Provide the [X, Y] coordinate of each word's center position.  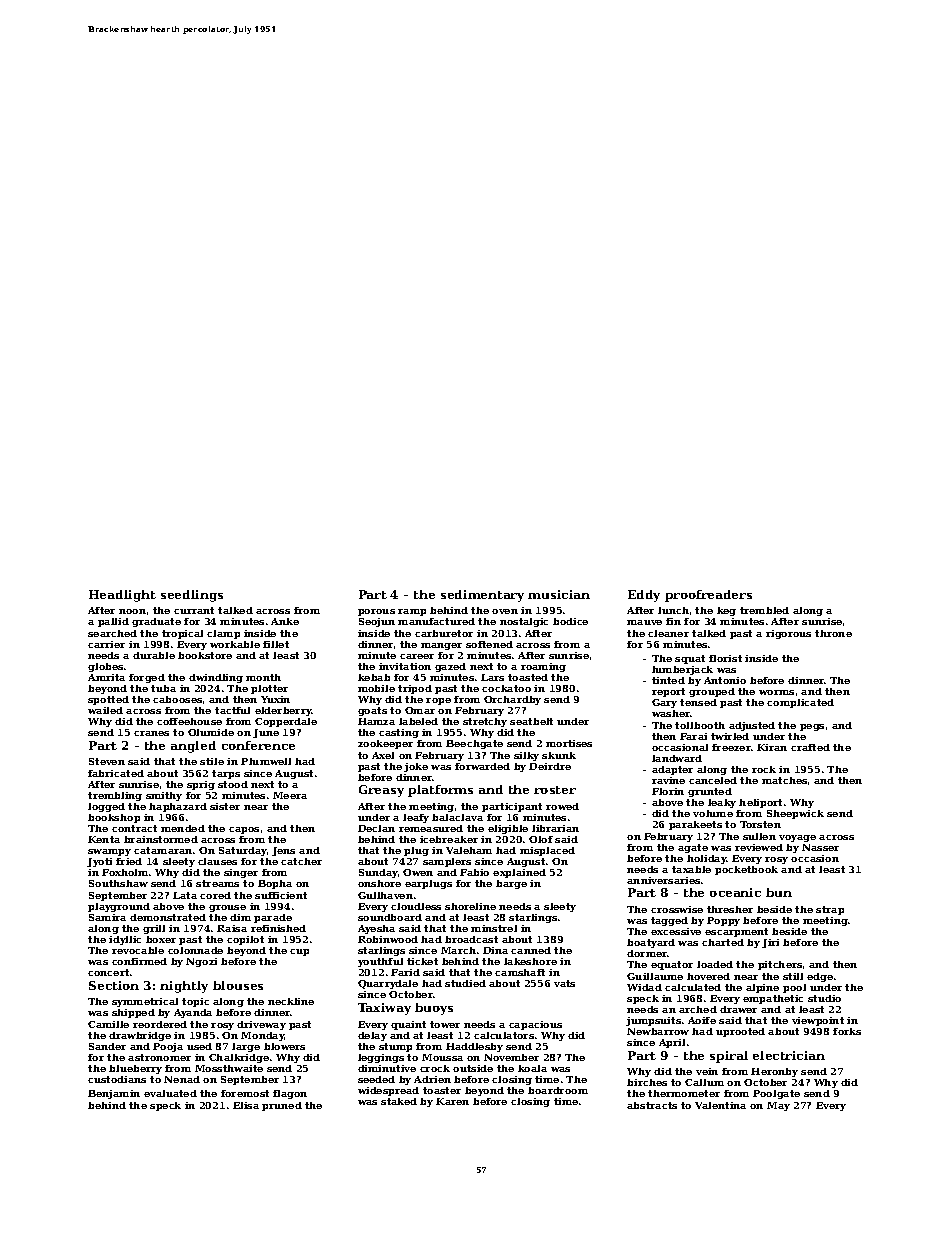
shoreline [470, 906]
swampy [109, 852]
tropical [182, 634]
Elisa [246, 1105]
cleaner [668, 633]
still [793, 976]
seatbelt [531, 721]
